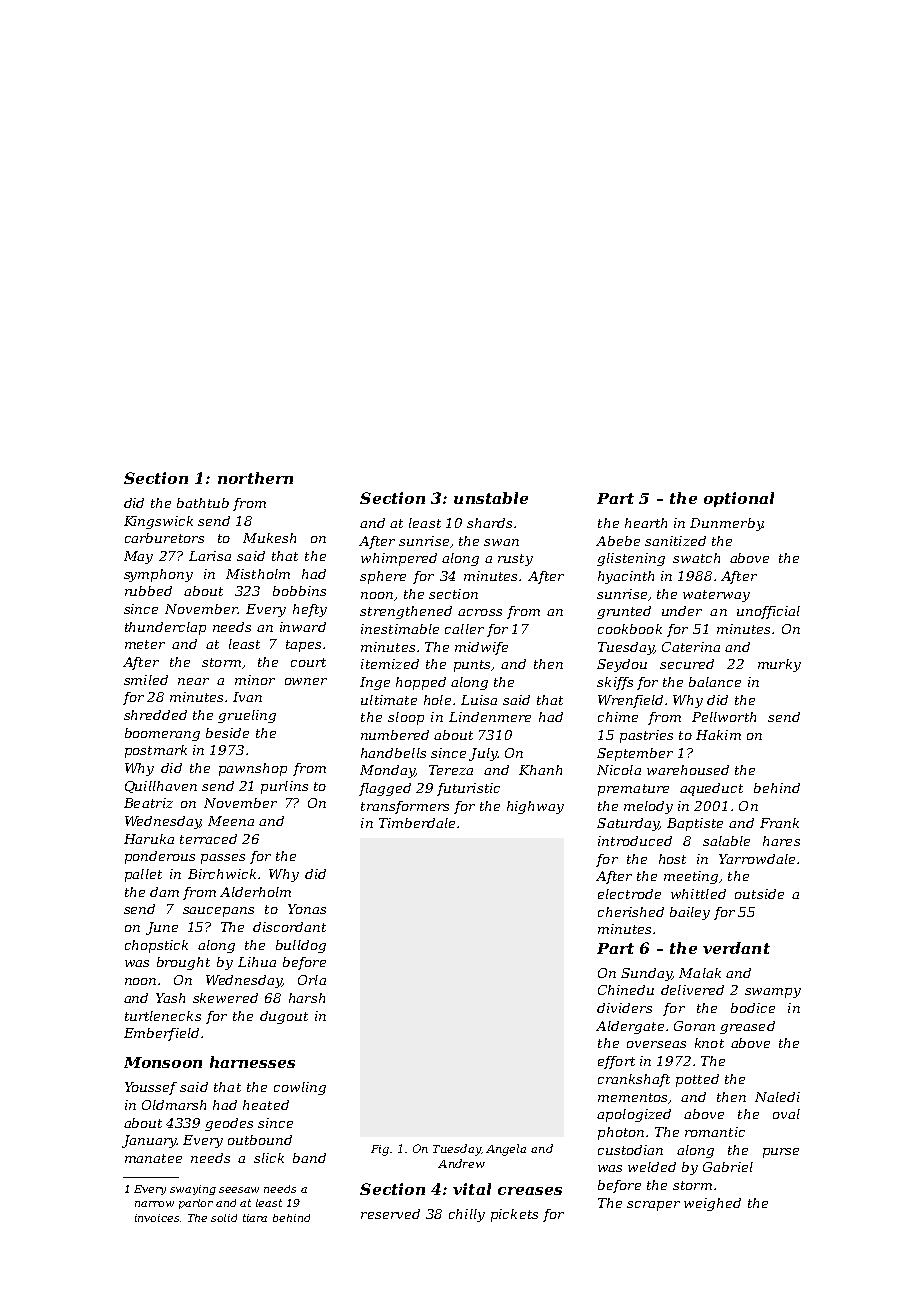 The height and width of the page is (1308, 924). Describe the element at coordinates (255, 892) in the page. I see `Alderholm` at that location.
